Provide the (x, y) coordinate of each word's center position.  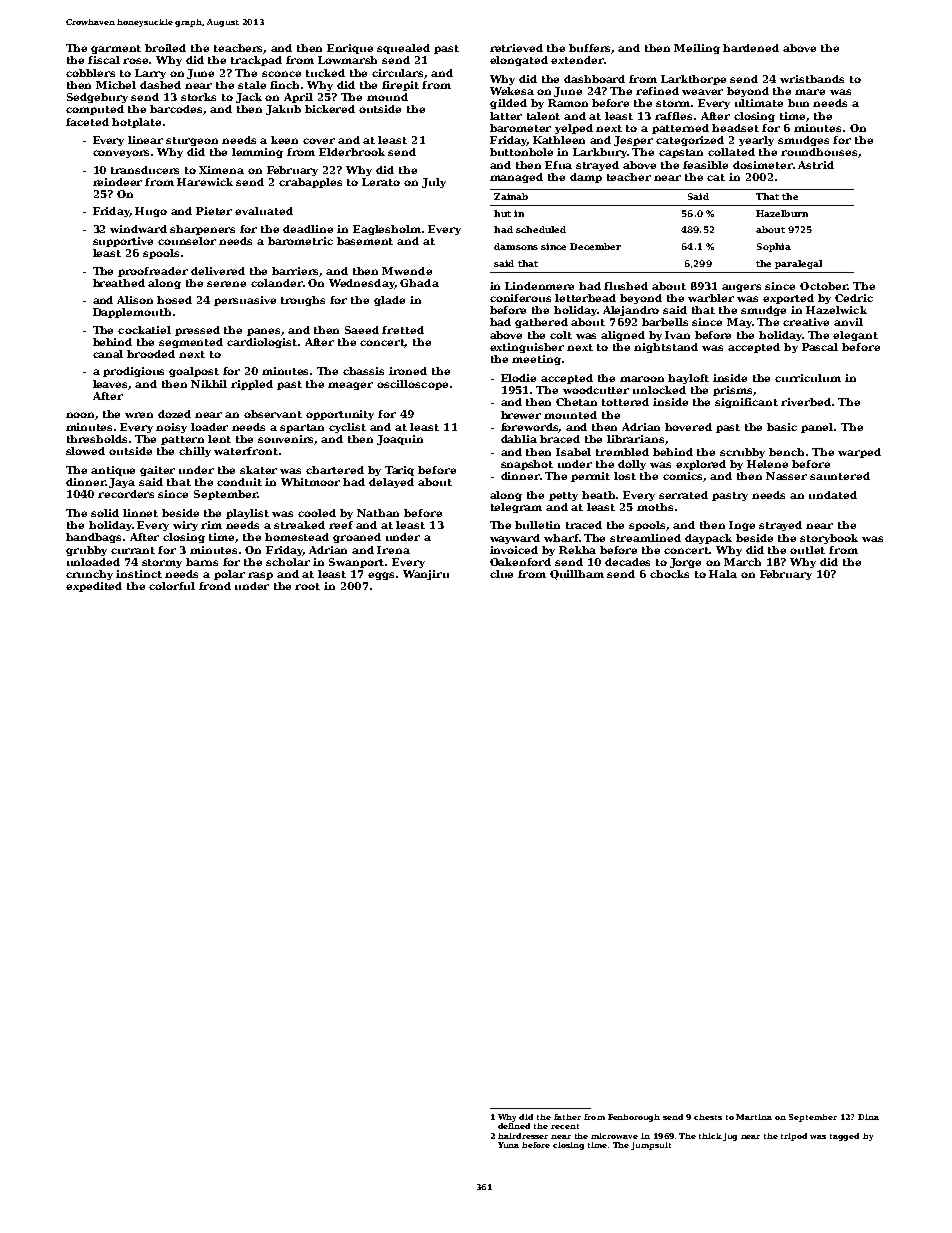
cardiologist (262, 343)
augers (741, 288)
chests (708, 1117)
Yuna (508, 1145)
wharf (561, 538)
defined (514, 1126)
